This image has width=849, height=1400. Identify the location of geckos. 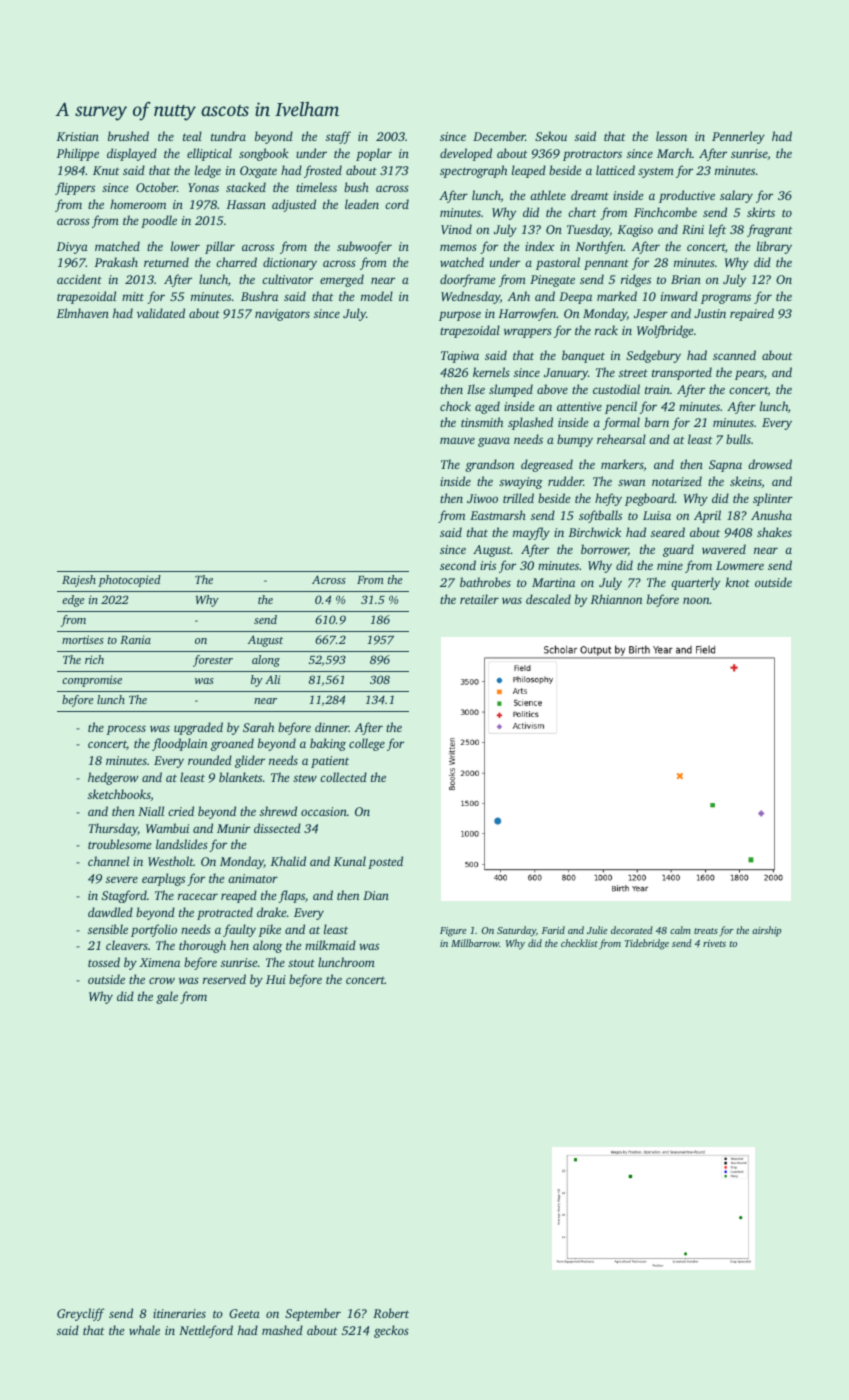
(391, 1331).
